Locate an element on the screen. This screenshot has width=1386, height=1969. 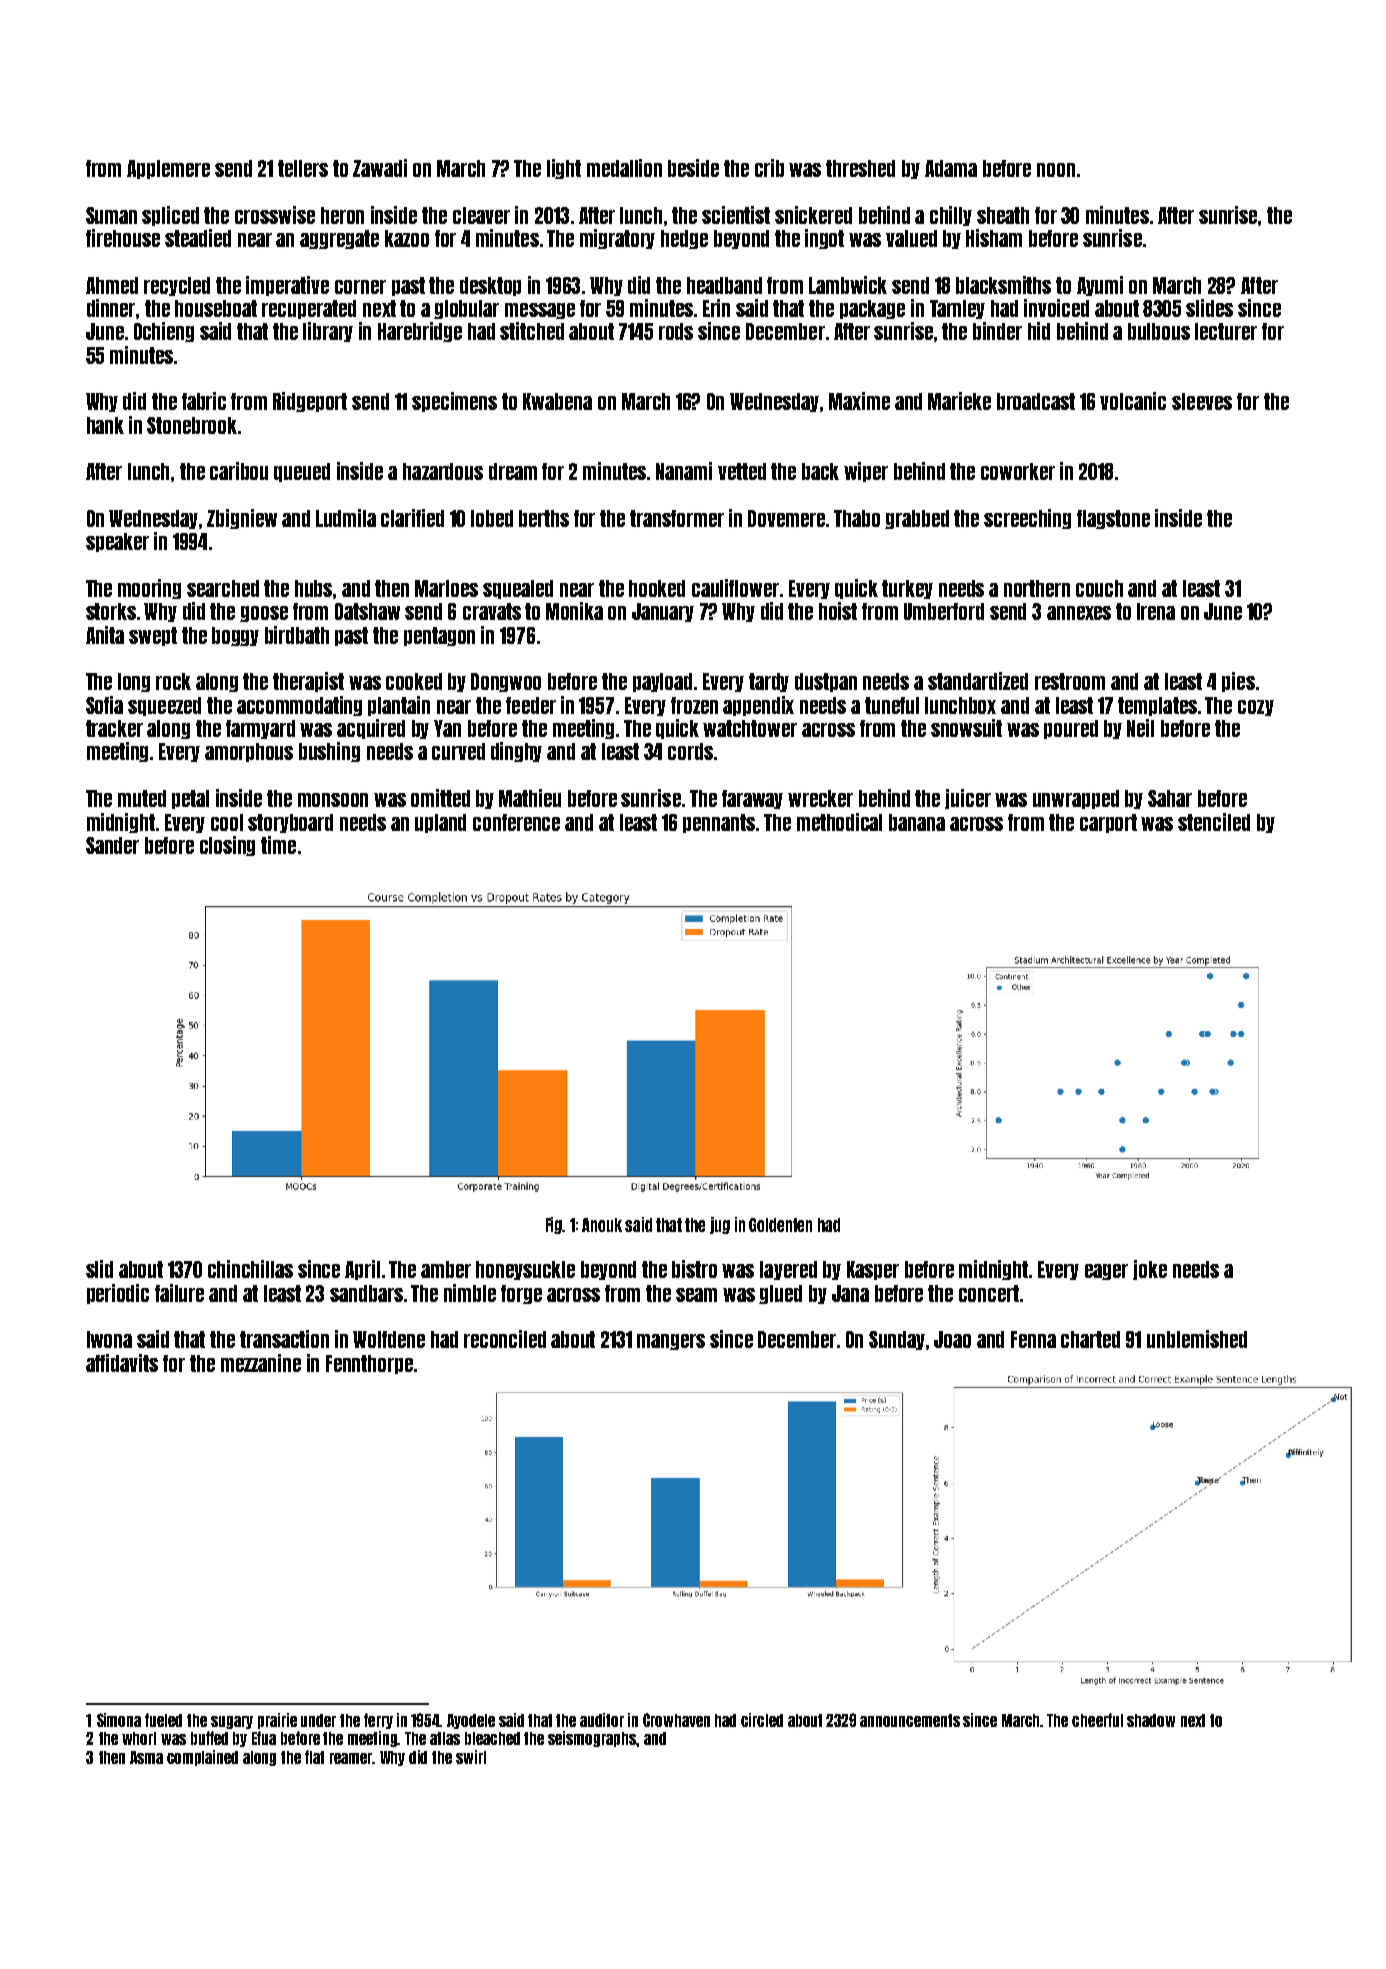
searched is located at coordinates (223, 588).
